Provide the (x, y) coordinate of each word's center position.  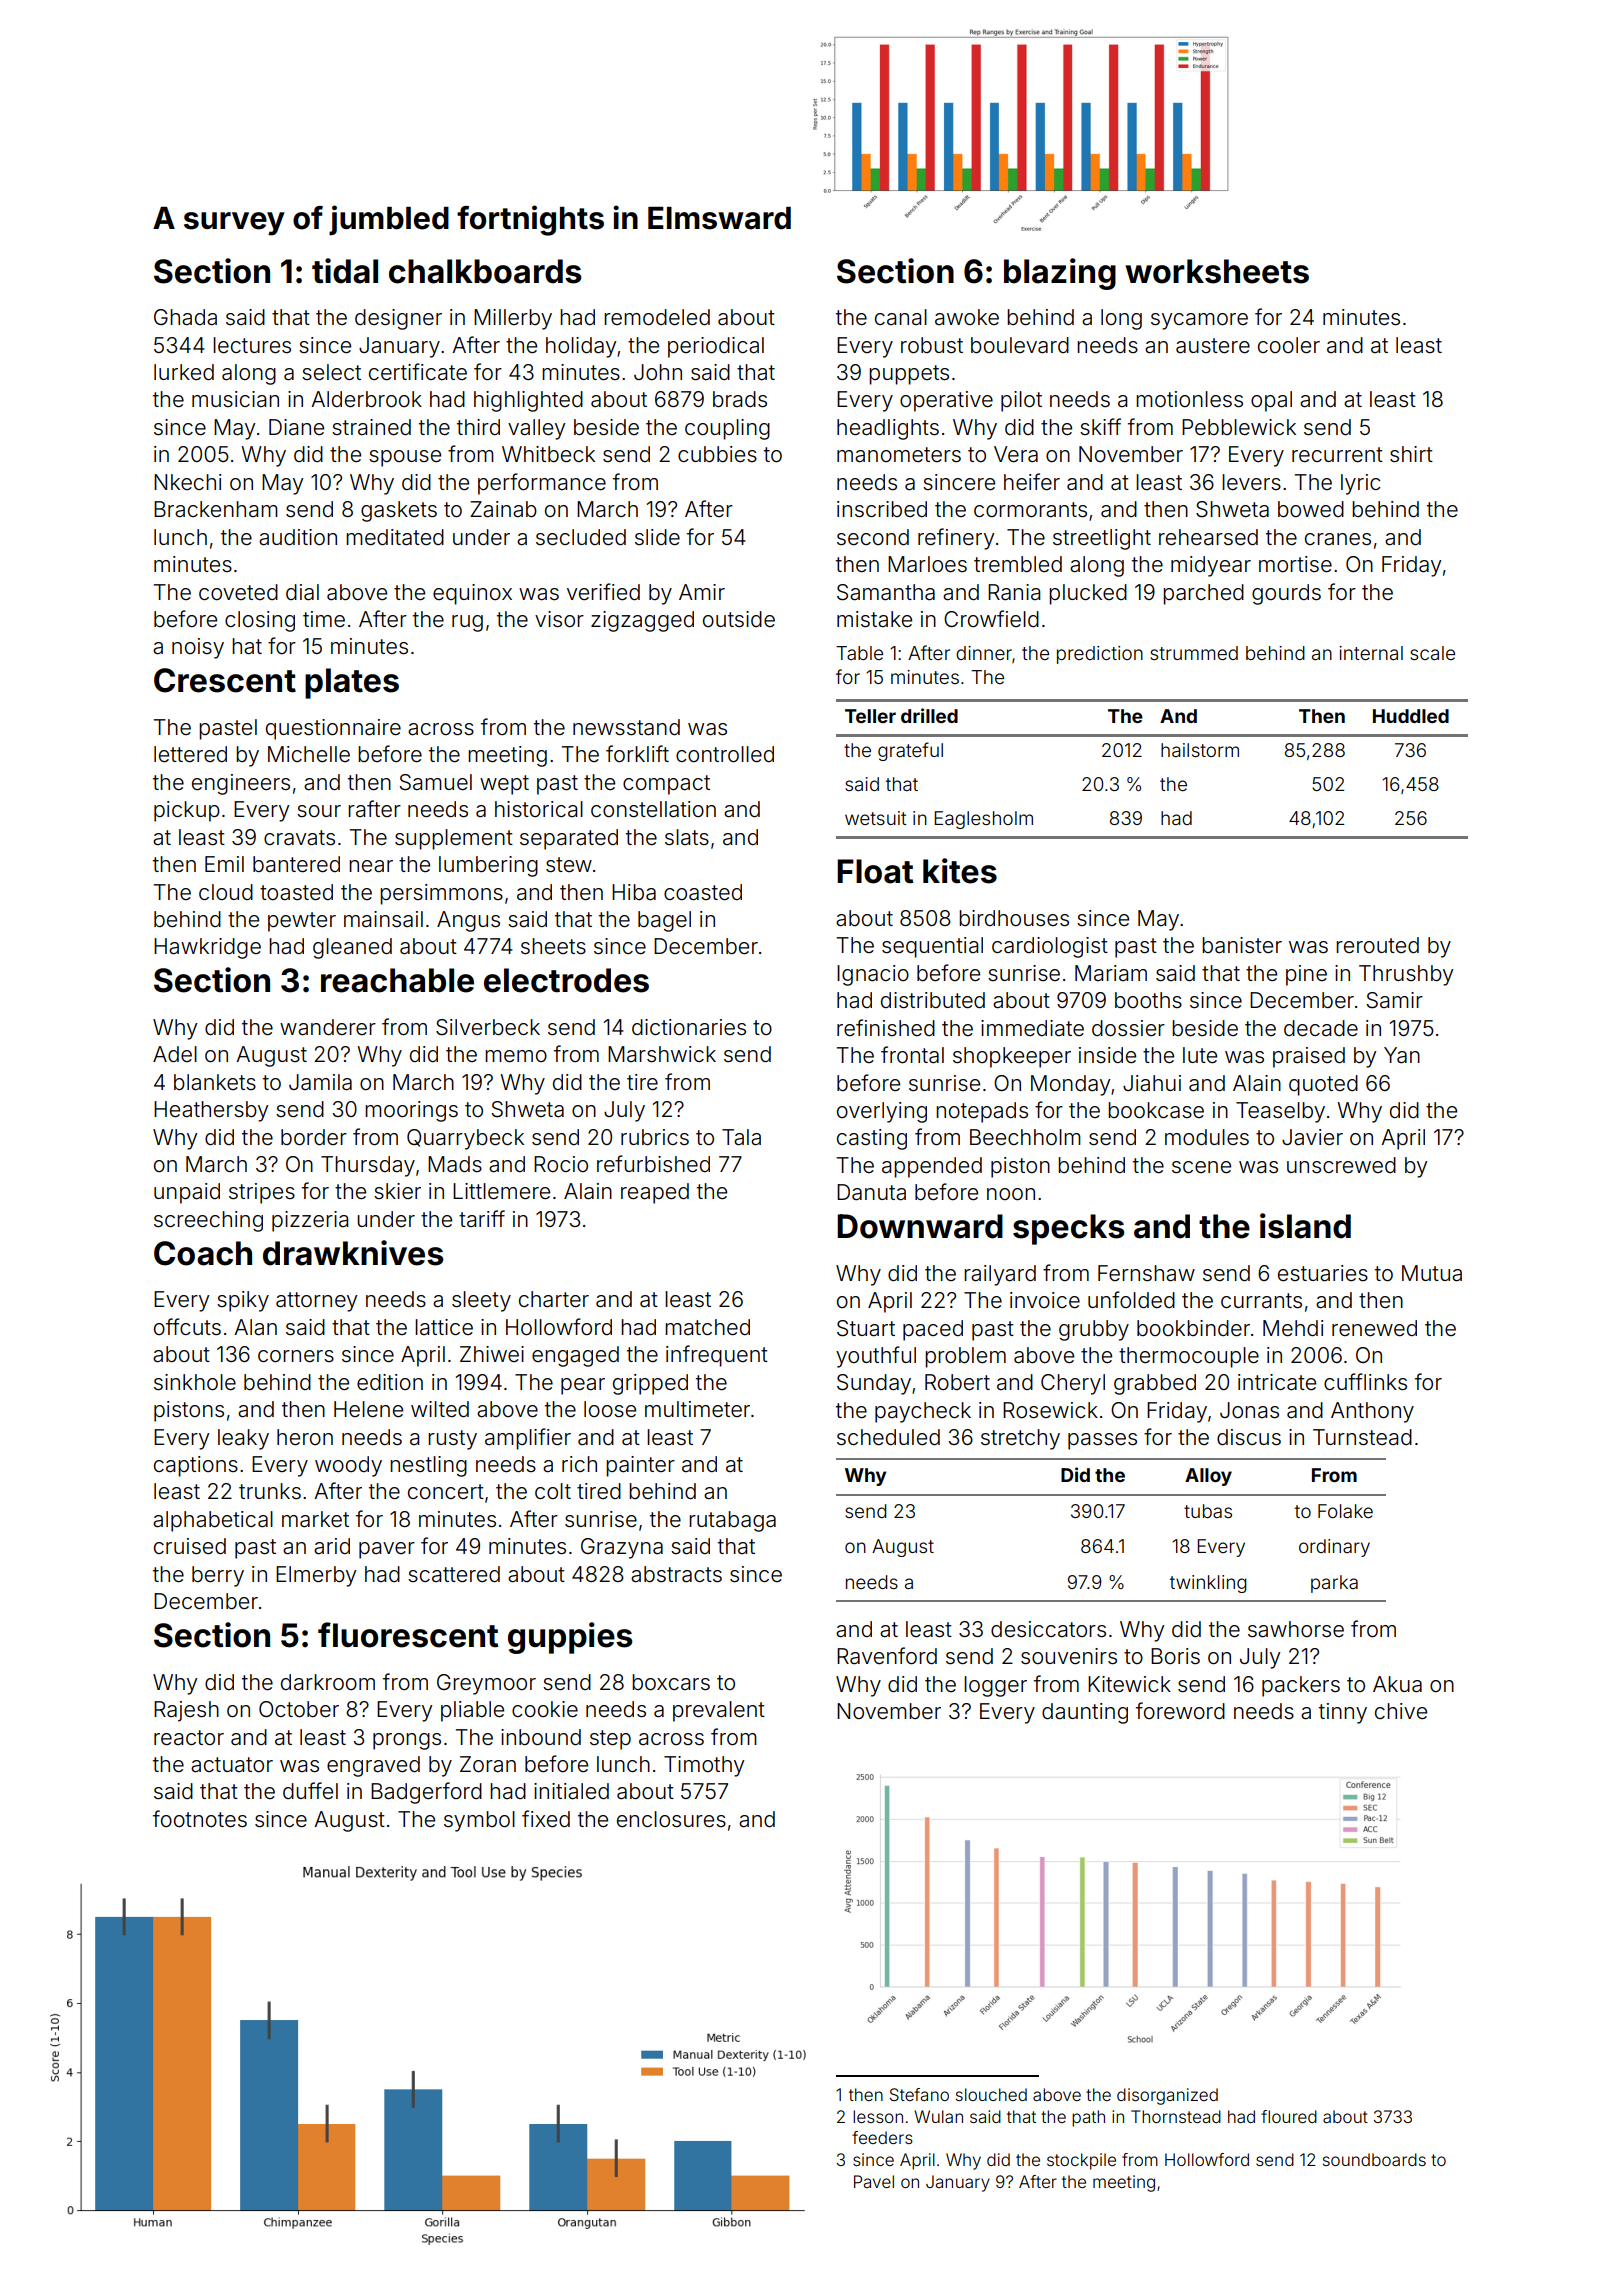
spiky (243, 1301)
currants (1261, 1301)
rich (579, 1464)
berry (218, 1576)
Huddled (1411, 716)
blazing (1060, 274)
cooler (1289, 345)
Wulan (938, 2116)
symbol (479, 1821)
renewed (1374, 1328)
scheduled (888, 1437)
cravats (299, 838)
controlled (725, 754)
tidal (345, 271)
